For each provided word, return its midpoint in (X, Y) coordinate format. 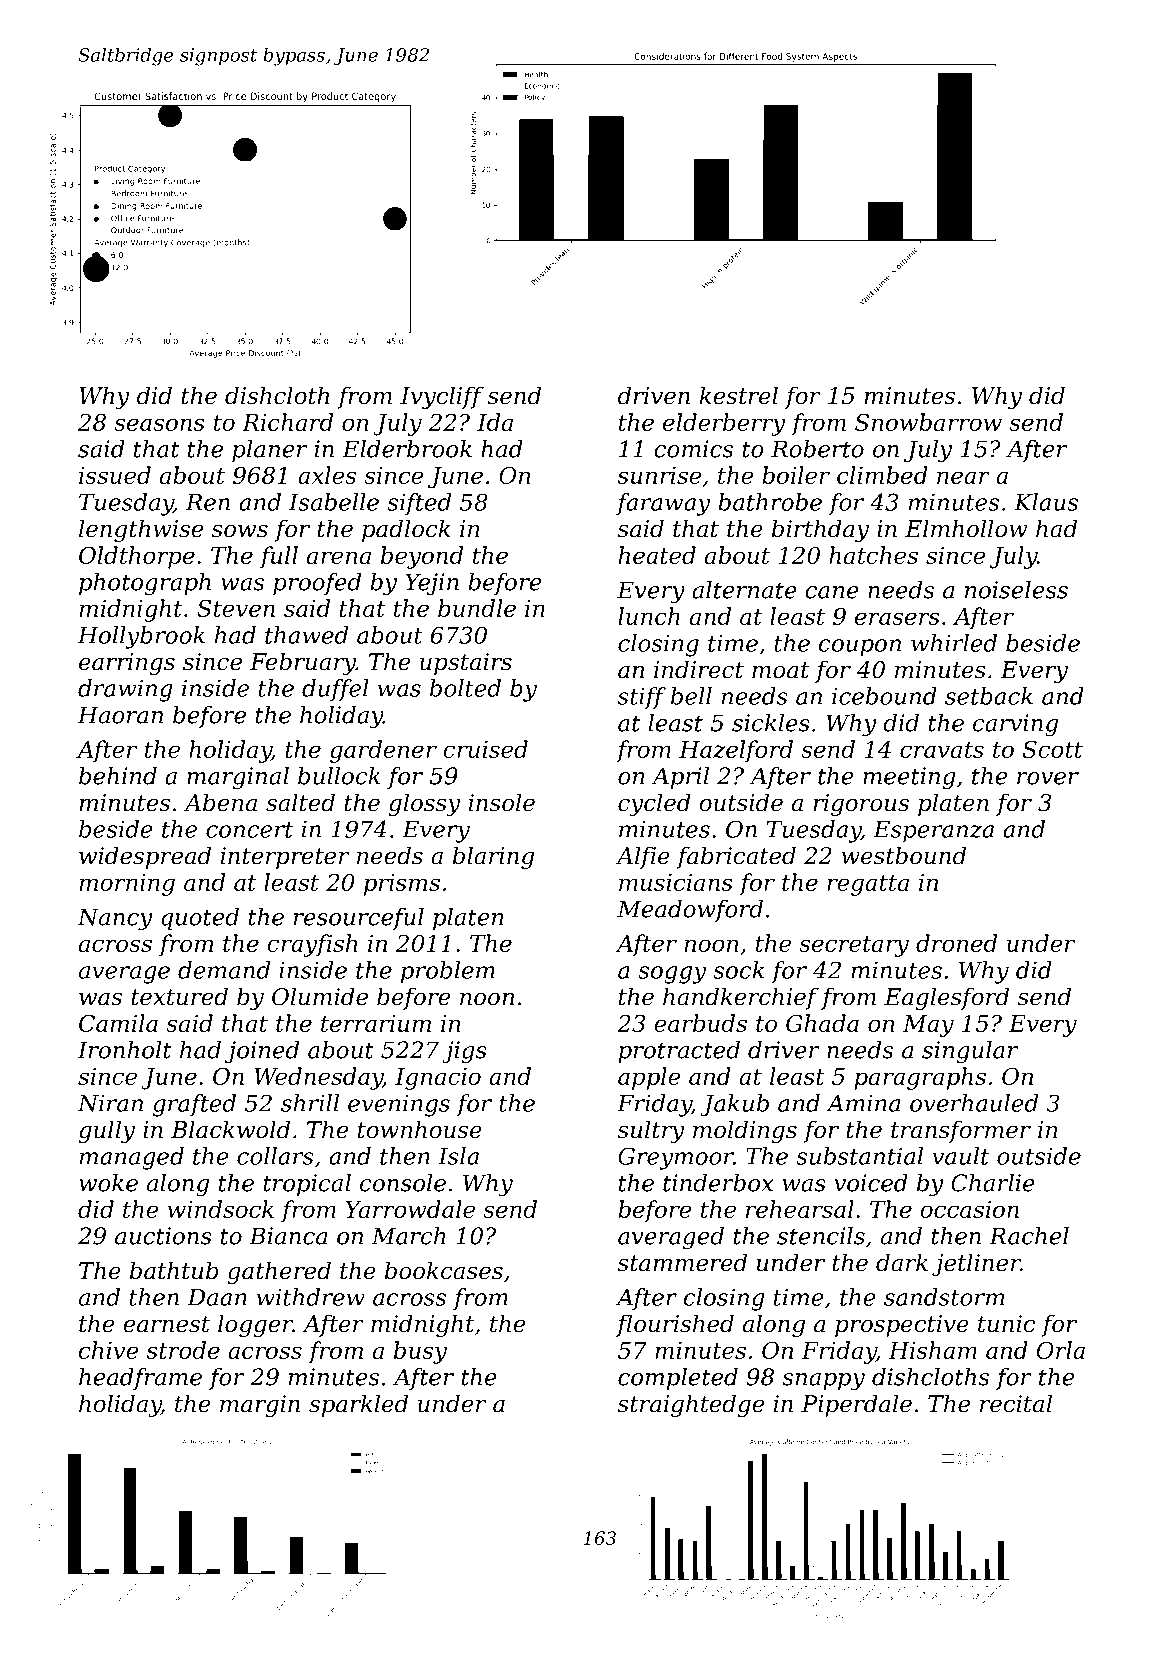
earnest (166, 1324)
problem (448, 972)
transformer (961, 1131)
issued (115, 475)
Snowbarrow (928, 422)
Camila (118, 1023)
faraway (663, 504)
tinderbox (718, 1183)
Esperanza (933, 832)
